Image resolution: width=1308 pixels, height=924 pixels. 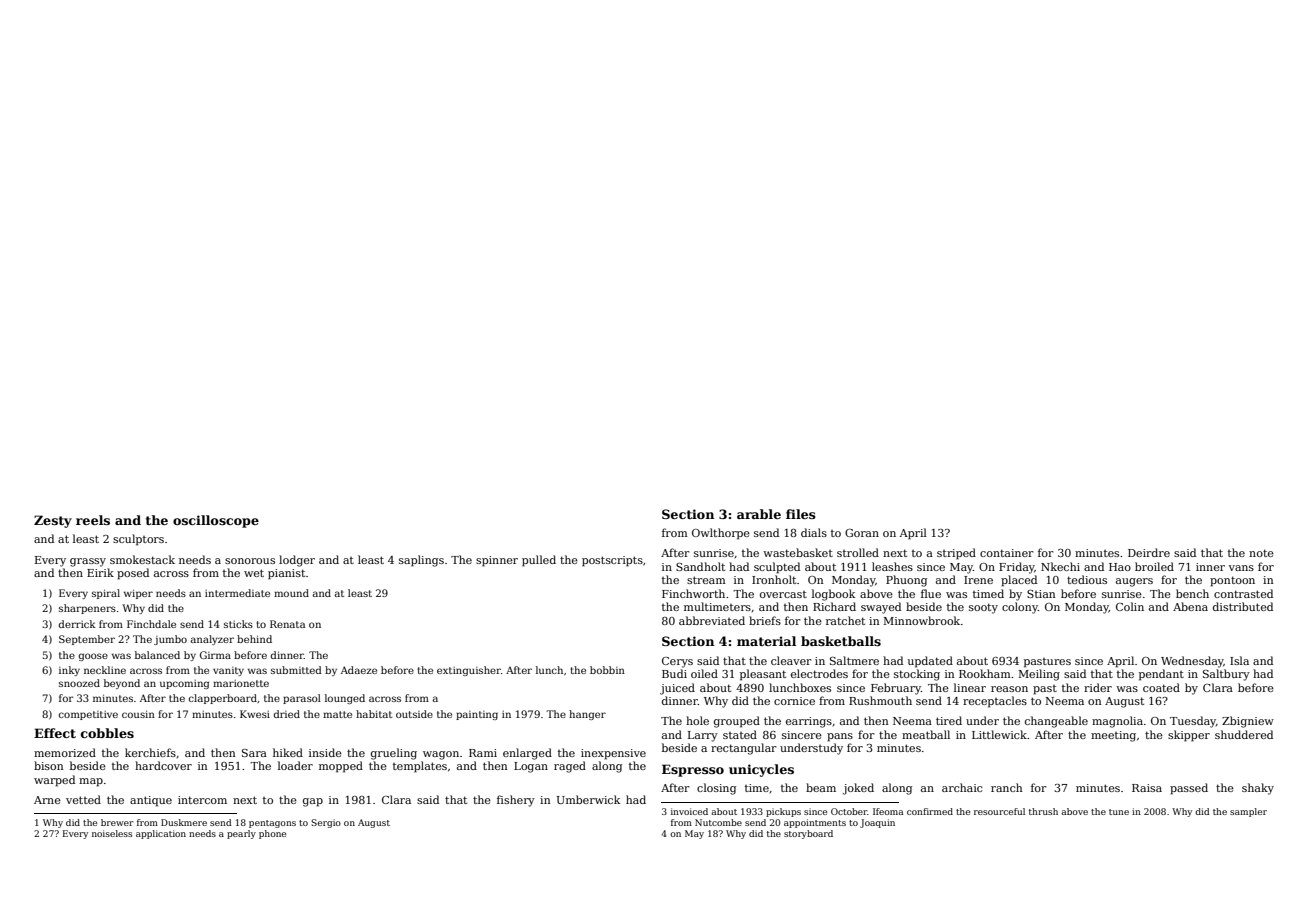 I want to click on noiseless, so click(x=112, y=833).
